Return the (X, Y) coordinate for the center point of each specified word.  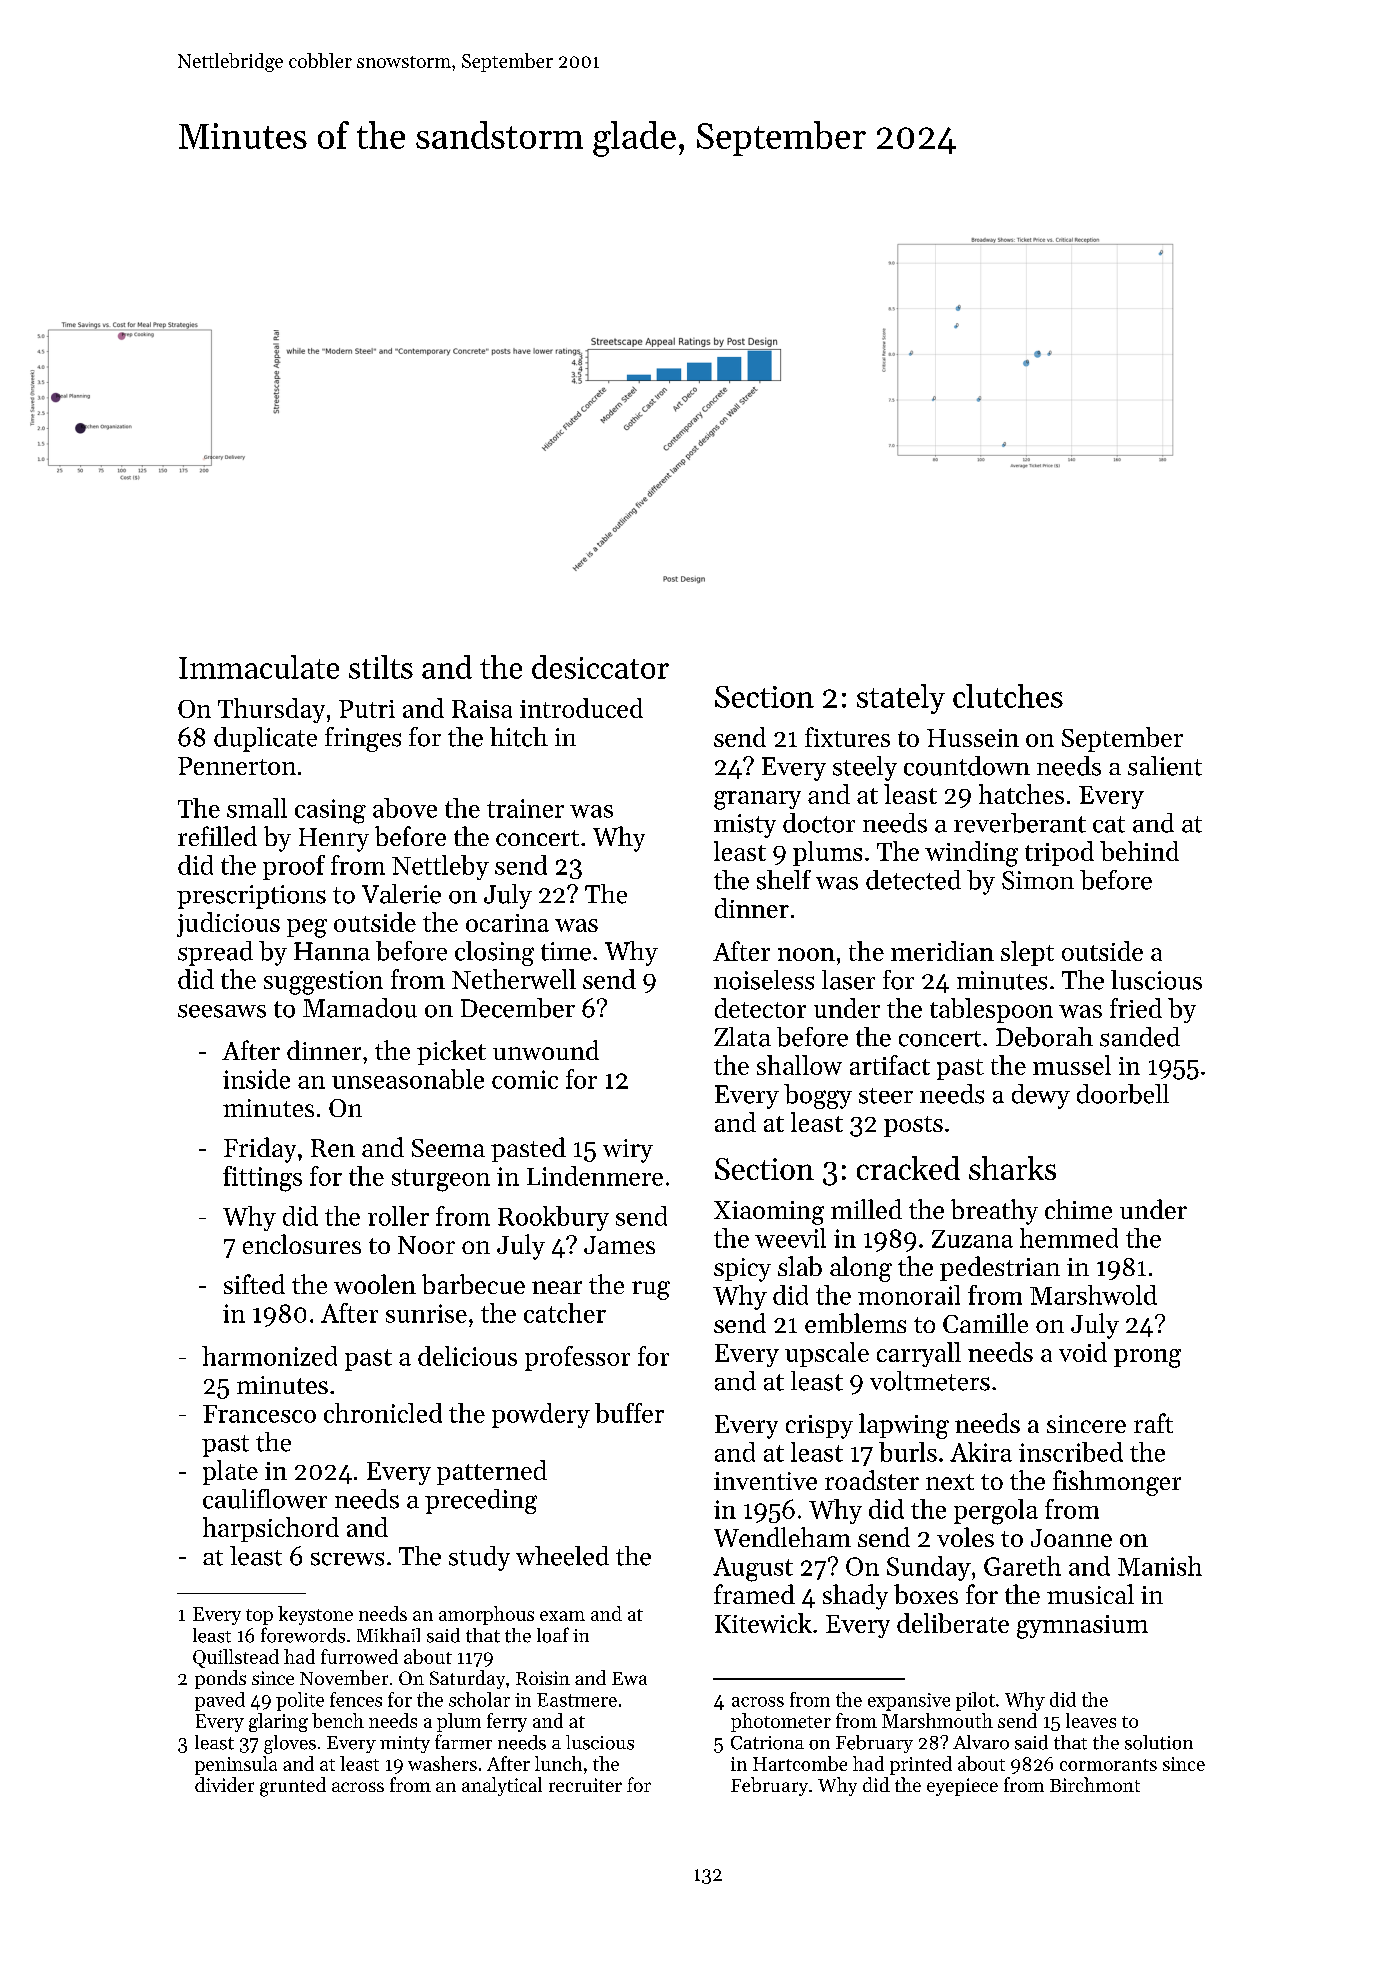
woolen (375, 1284)
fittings (262, 1179)
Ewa (629, 1678)
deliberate (953, 1623)
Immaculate (259, 667)
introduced (581, 708)
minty (405, 1744)
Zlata (742, 1037)
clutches (1008, 696)
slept (1027, 953)
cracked (908, 1168)
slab (800, 1266)
